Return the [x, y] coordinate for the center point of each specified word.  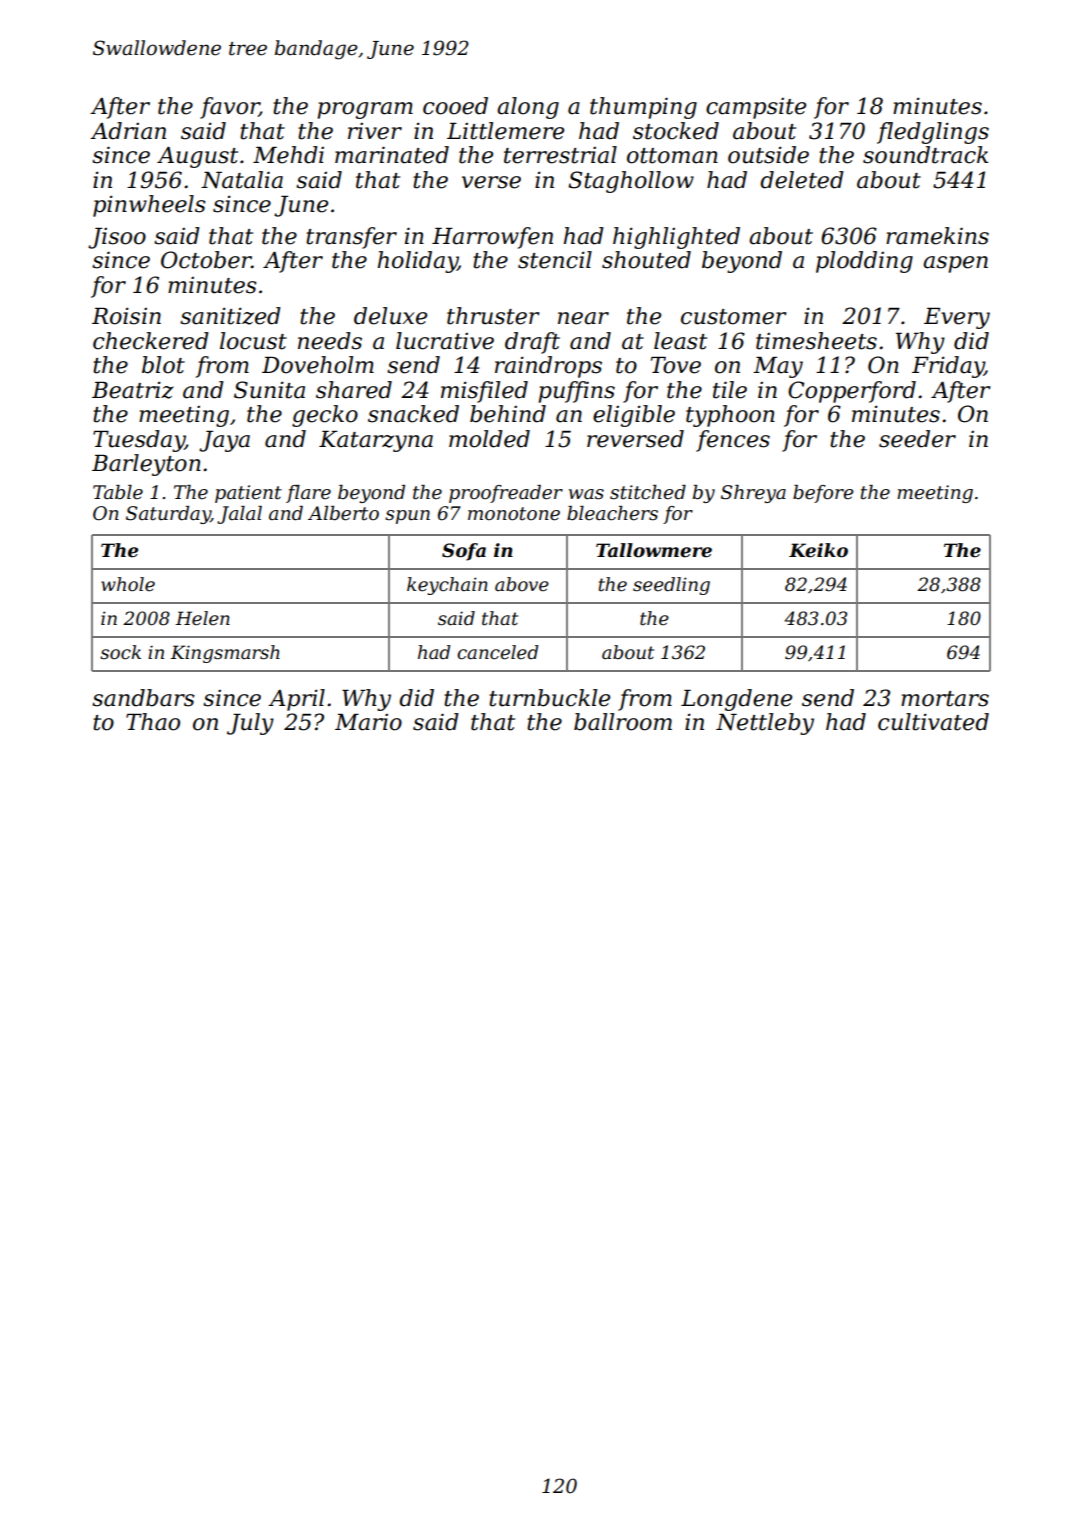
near [583, 318]
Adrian [128, 131]
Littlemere [505, 131]
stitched [648, 492]
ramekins [937, 236]
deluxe [390, 316]
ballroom [623, 722]
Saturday [168, 515]
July [250, 724]
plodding [864, 262]
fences [733, 441]
